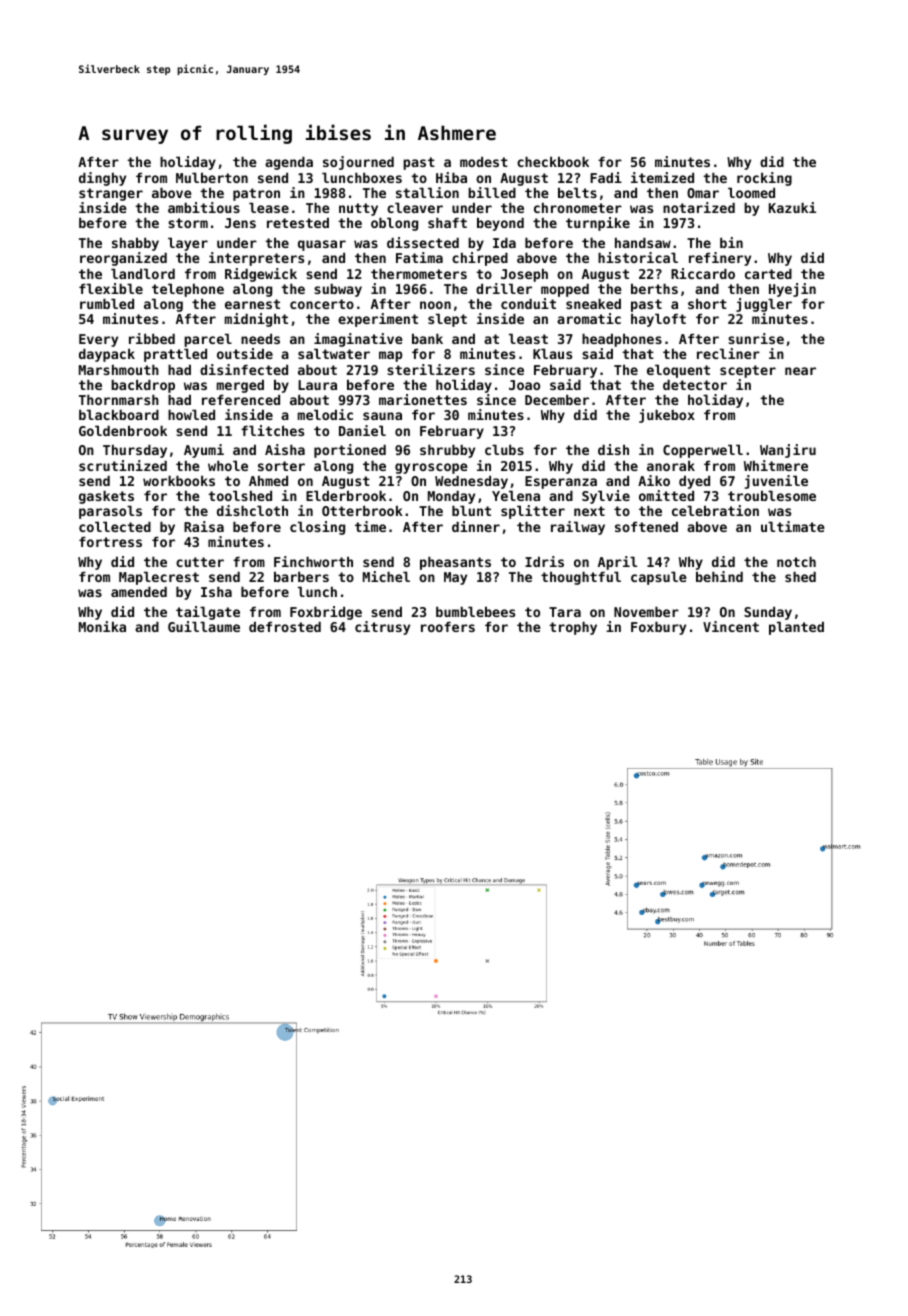  What do you see at coordinates (448, 627) in the screenshot?
I see `roofers` at bounding box center [448, 627].
